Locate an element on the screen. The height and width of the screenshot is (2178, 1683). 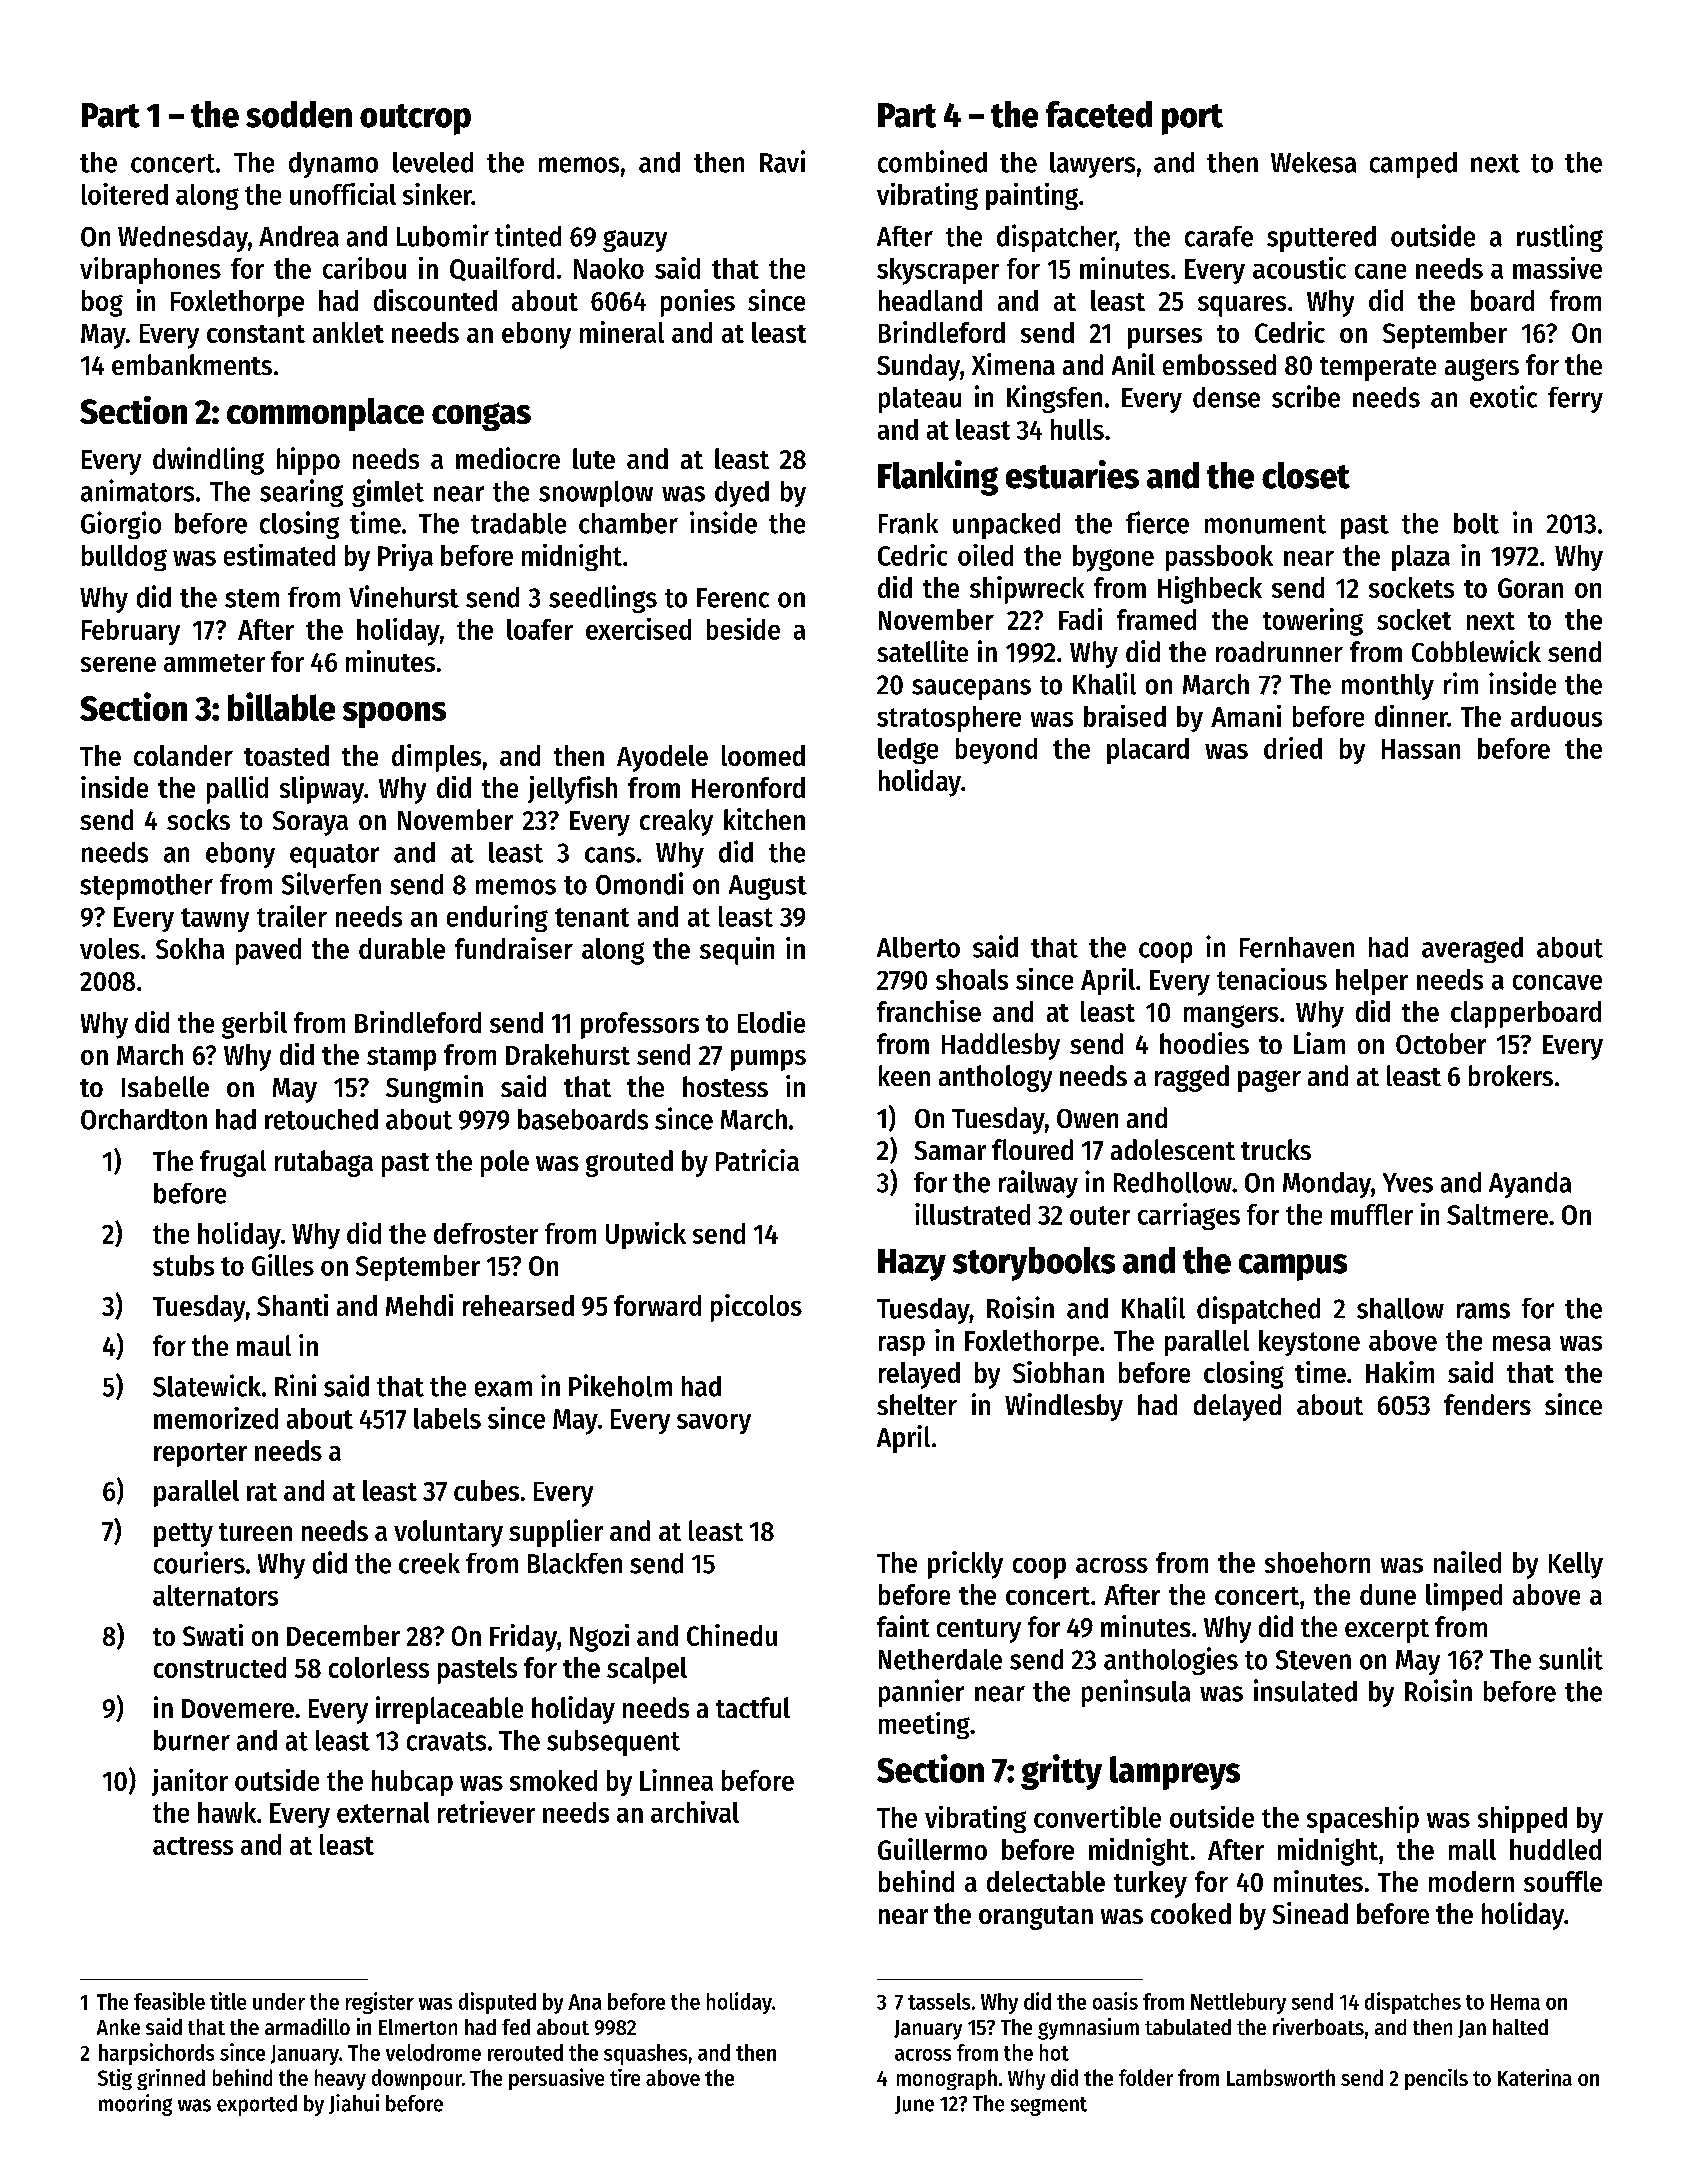
Goran is located at coordinates (1530, 588).
